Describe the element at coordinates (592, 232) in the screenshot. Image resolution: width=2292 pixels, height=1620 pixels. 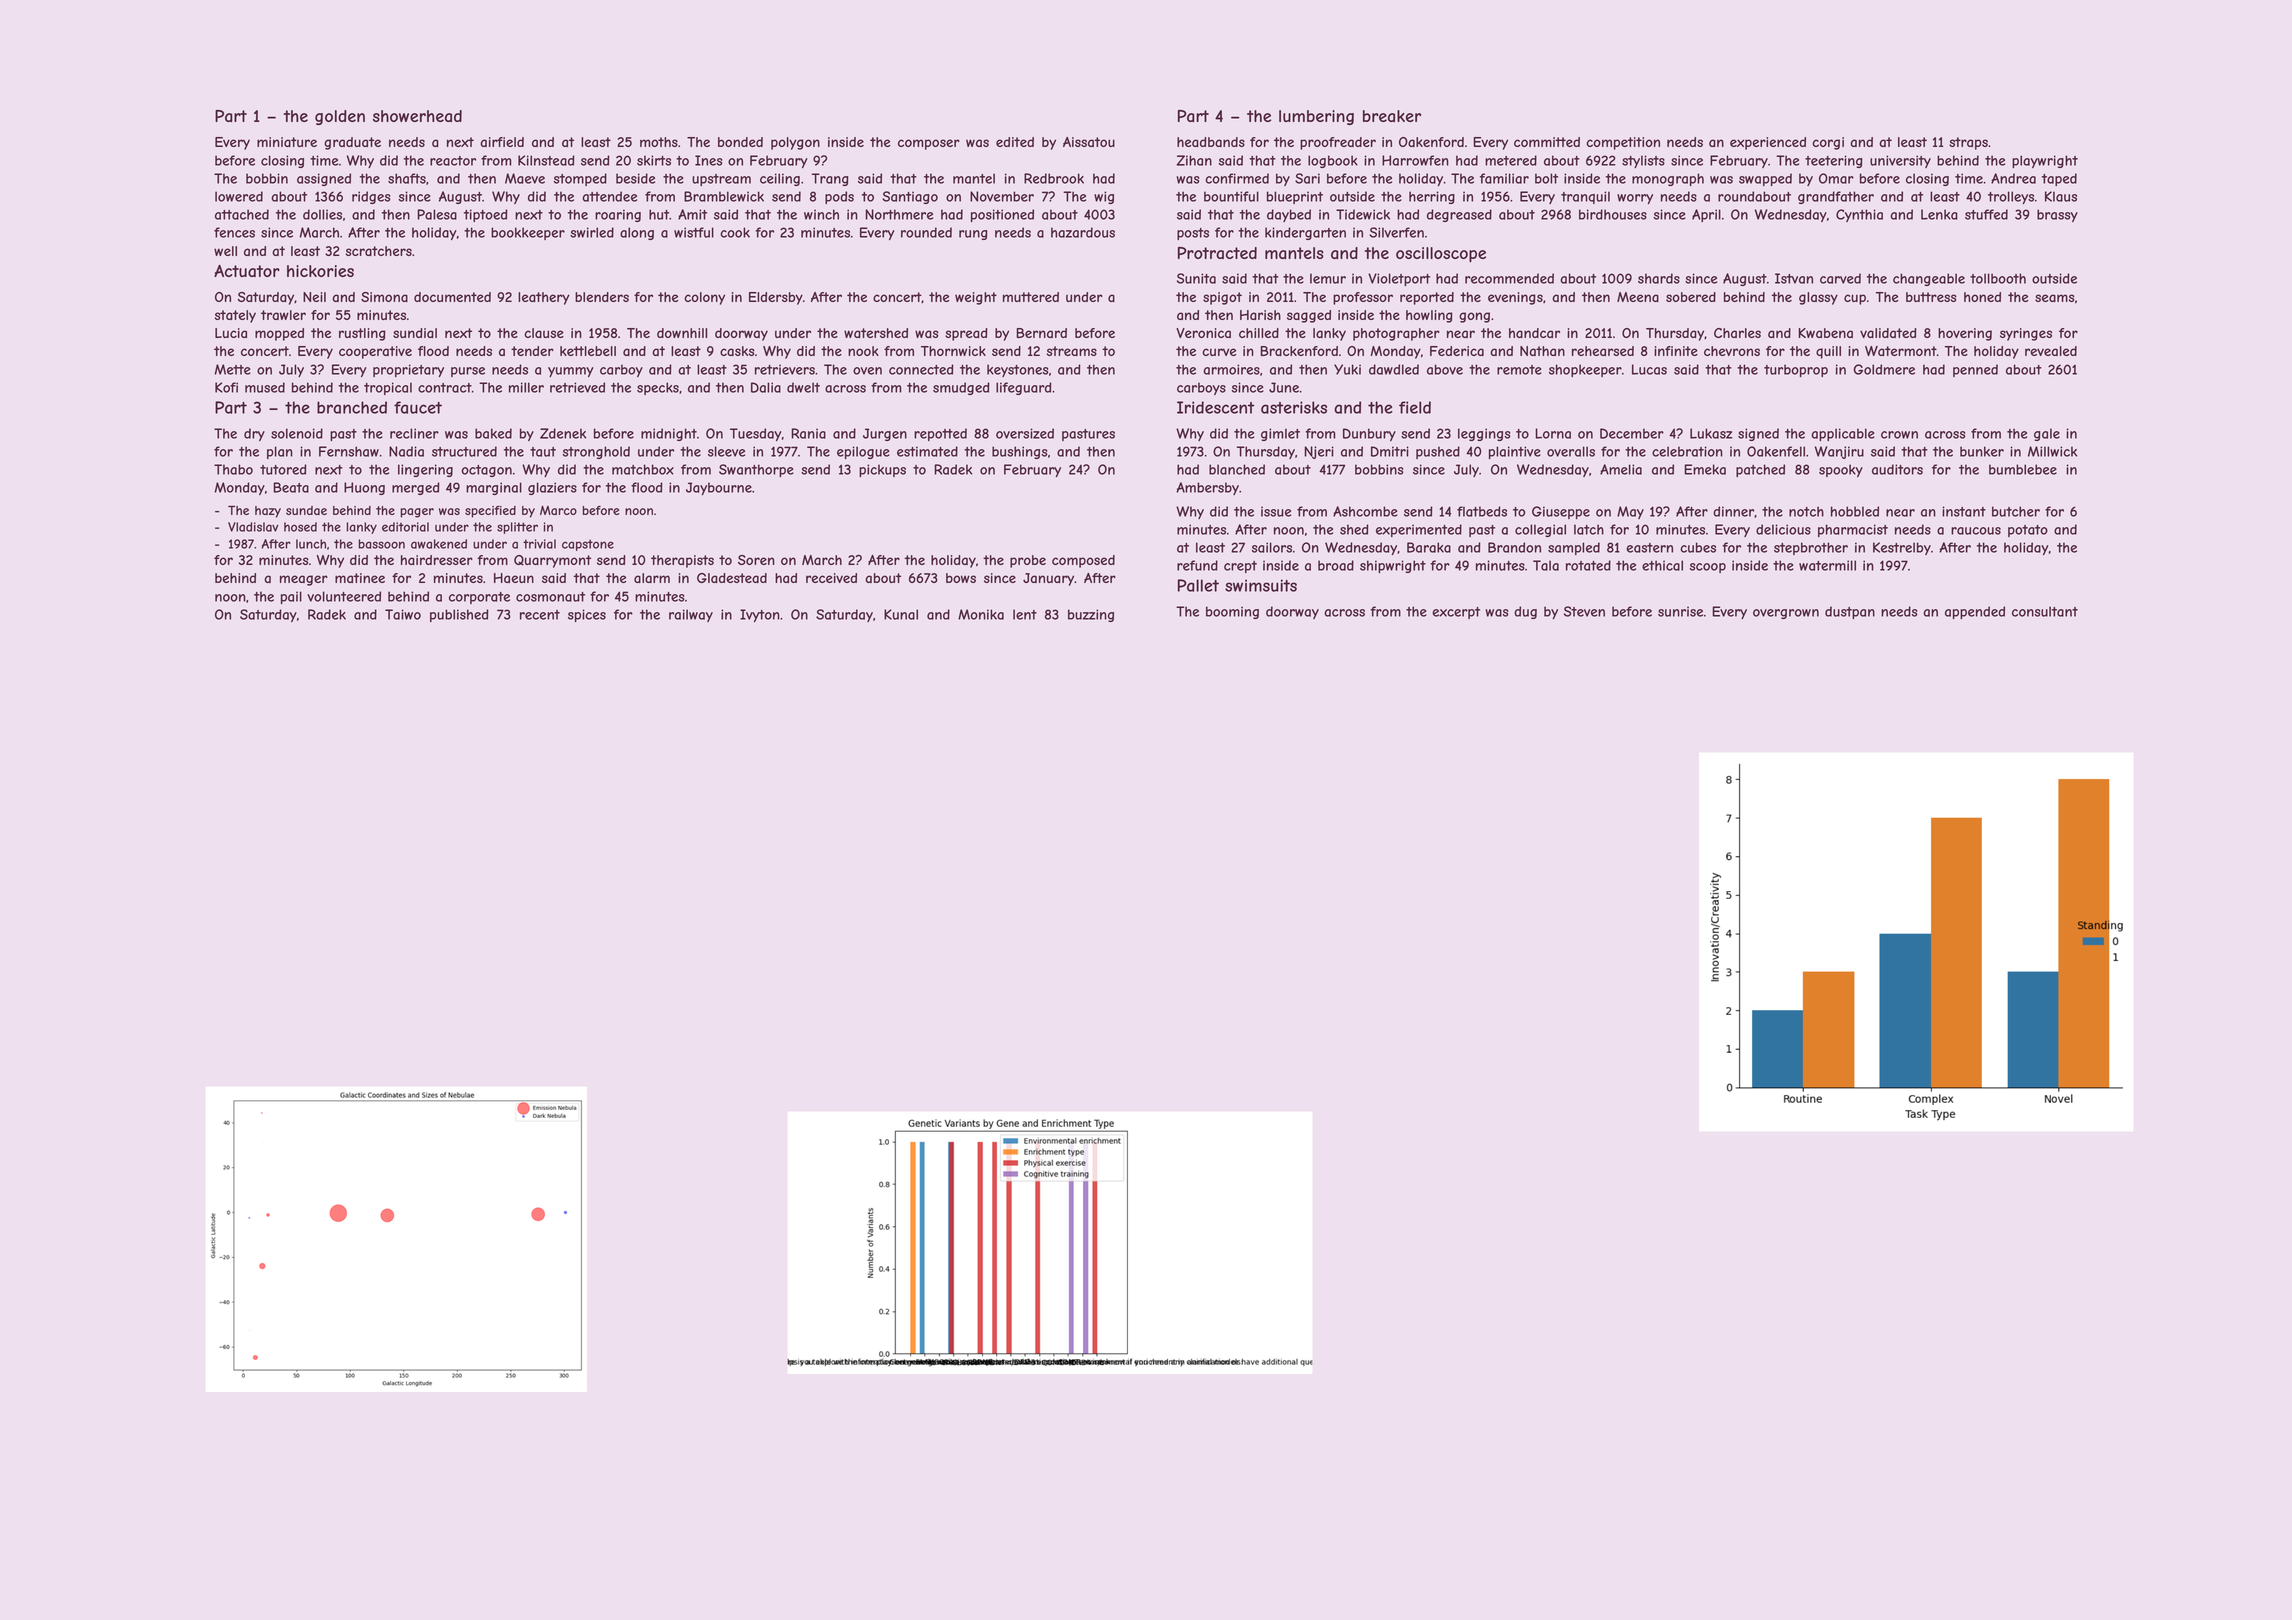
I see `swirled` at that location.
